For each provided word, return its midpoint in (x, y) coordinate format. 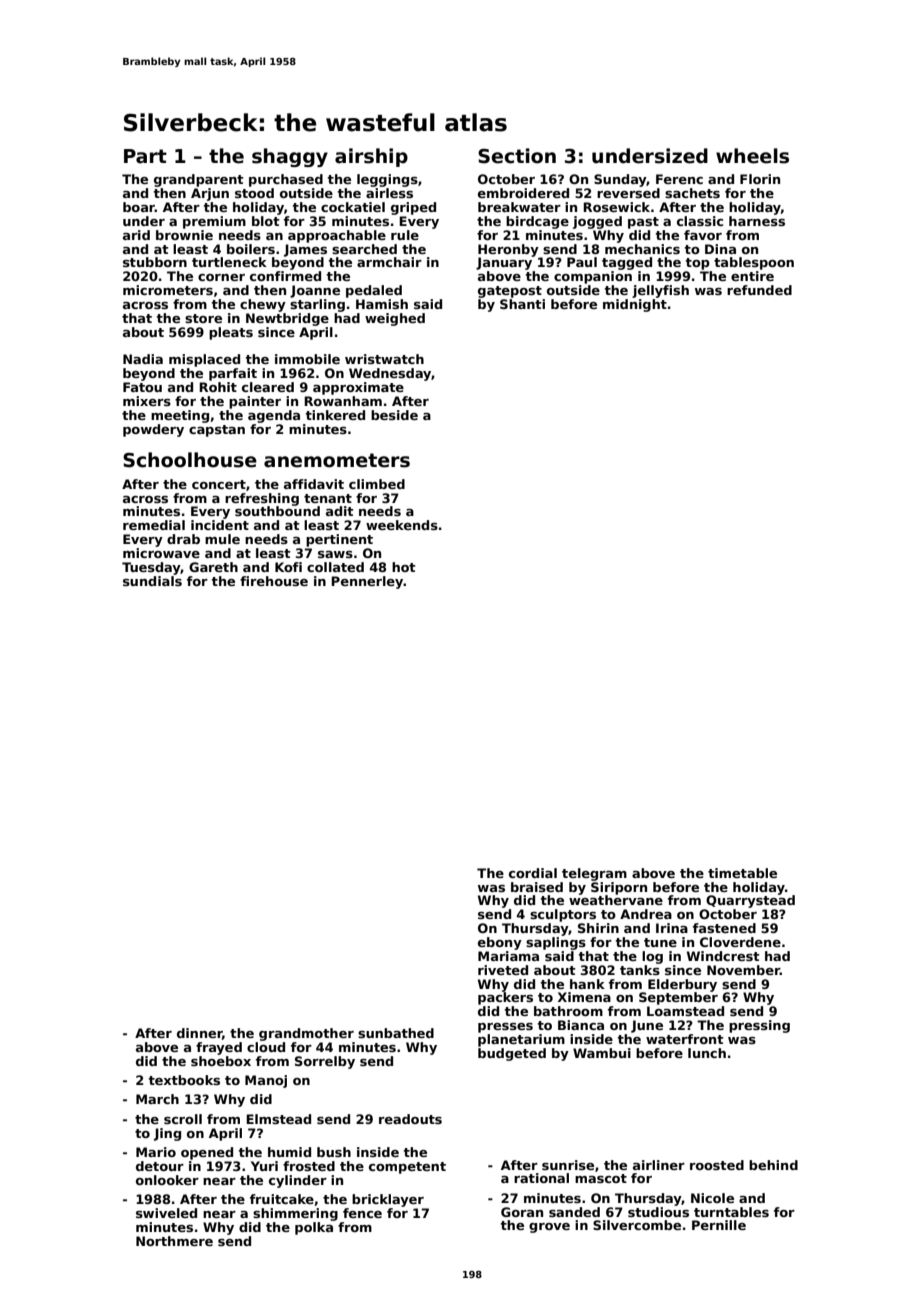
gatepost (510, 292)
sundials (152, 581)
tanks (640, 970)
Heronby (508, 250)
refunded (759, 290)
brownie (184, 235)
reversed (628, 193)
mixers (147, 401)
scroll (183, 1119)
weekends (402, 525)
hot (404, 567)
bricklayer (388, 1200)
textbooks (184, 1080)
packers (505, 998)
